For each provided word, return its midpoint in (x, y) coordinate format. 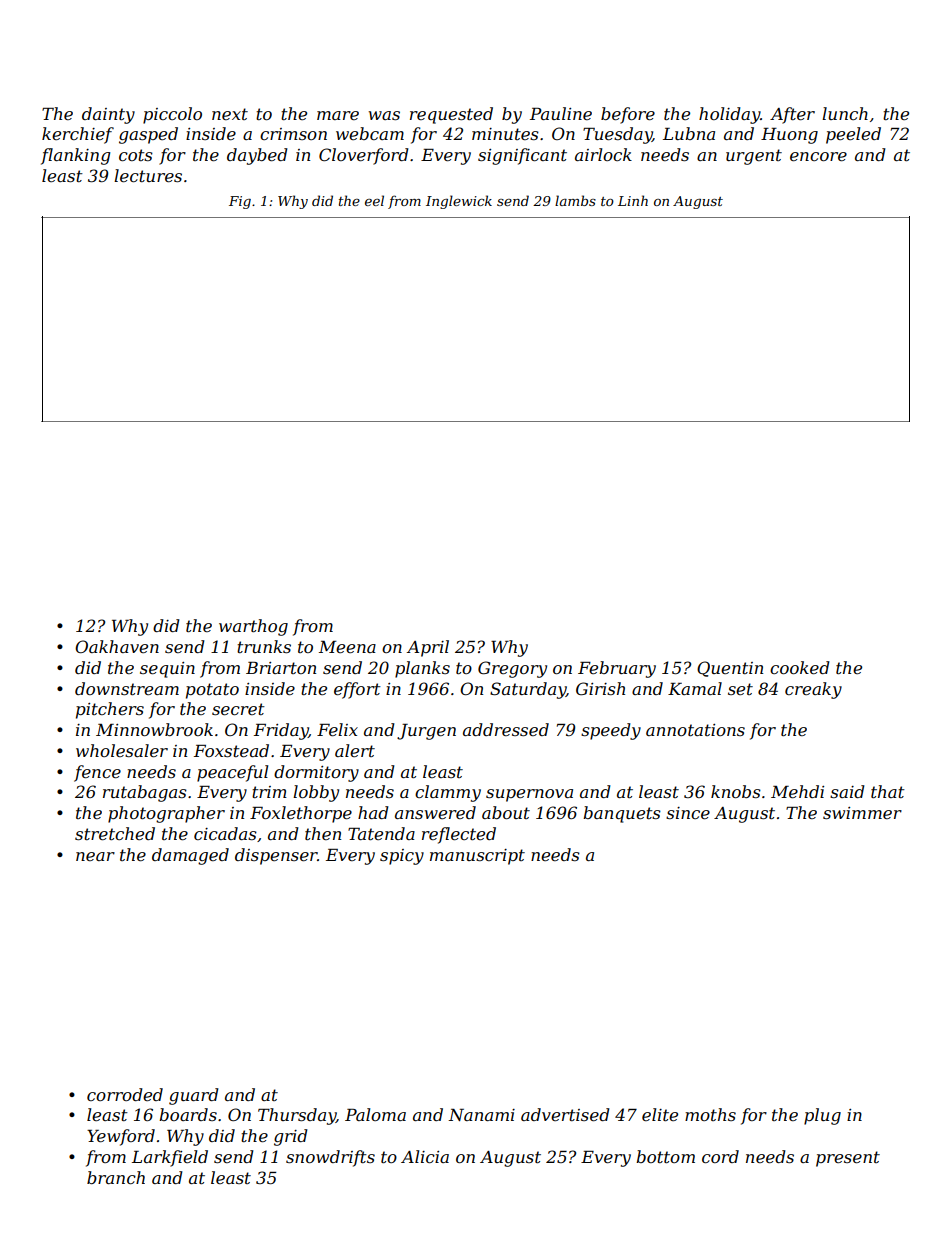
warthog (253, 627)
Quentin (730, 669)
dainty (108, 115)
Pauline (561, 113)
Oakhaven (117, 646)
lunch (845, 113)
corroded (125, 1094)
